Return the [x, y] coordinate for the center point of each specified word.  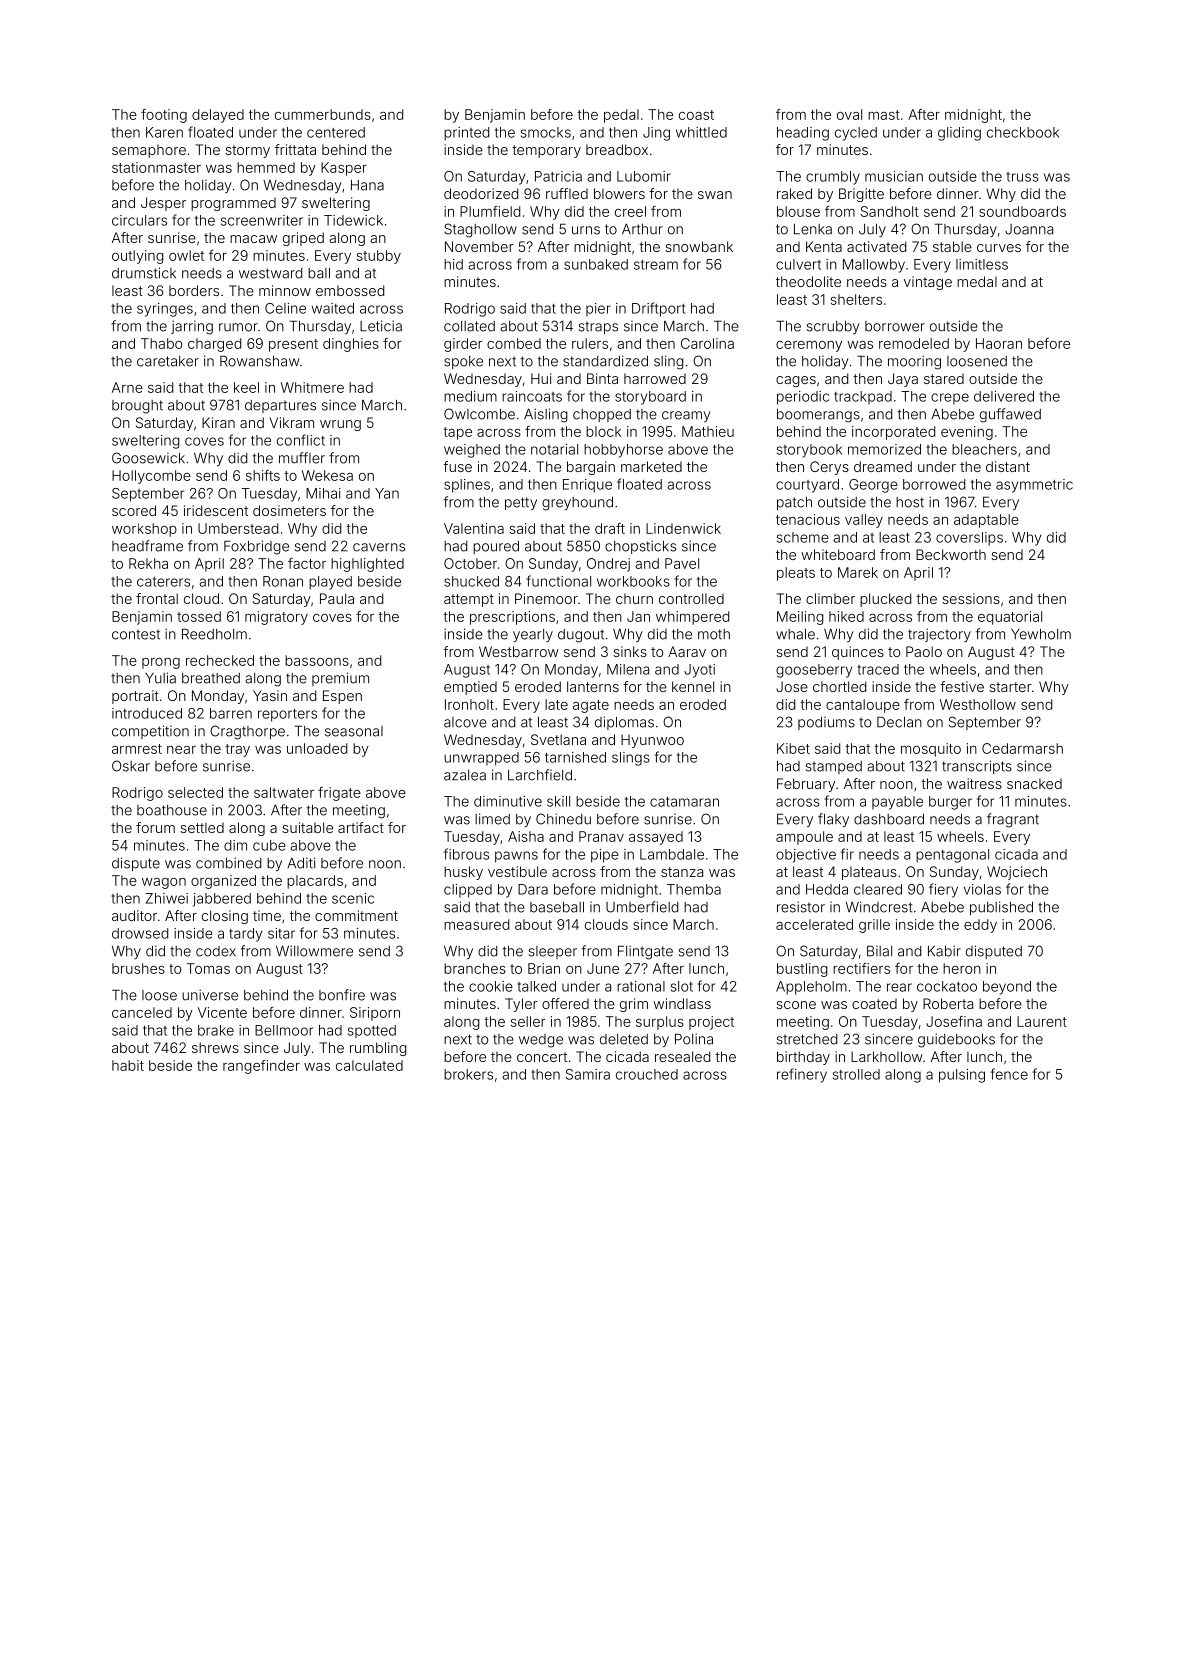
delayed [218, 116]
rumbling [378, 1049]
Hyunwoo [652, 741]
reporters [287, 715]
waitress [974, 783]
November [479, 246]
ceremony [809, 346]
